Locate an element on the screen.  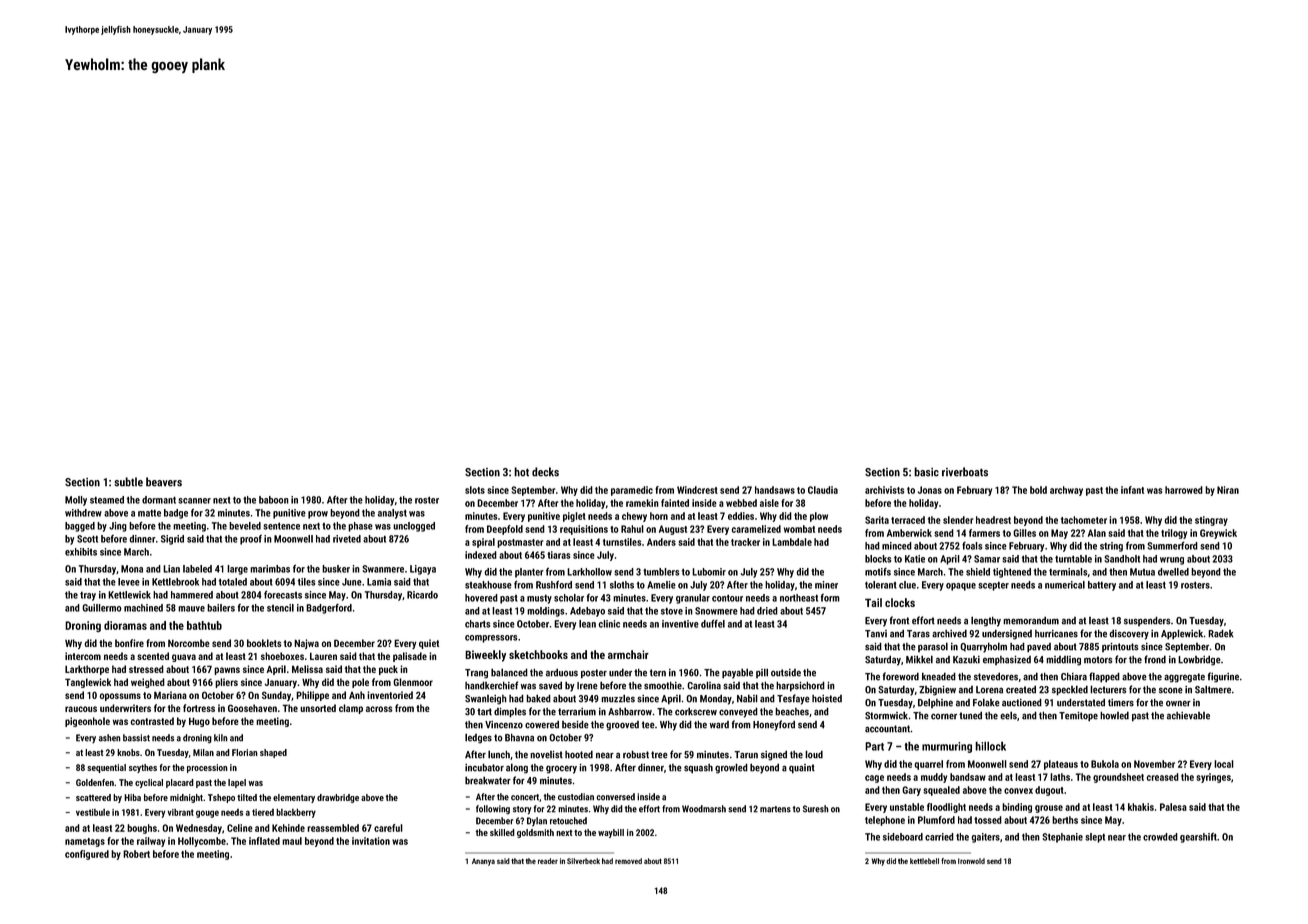
shaped is located at coordinates (273, 753).
